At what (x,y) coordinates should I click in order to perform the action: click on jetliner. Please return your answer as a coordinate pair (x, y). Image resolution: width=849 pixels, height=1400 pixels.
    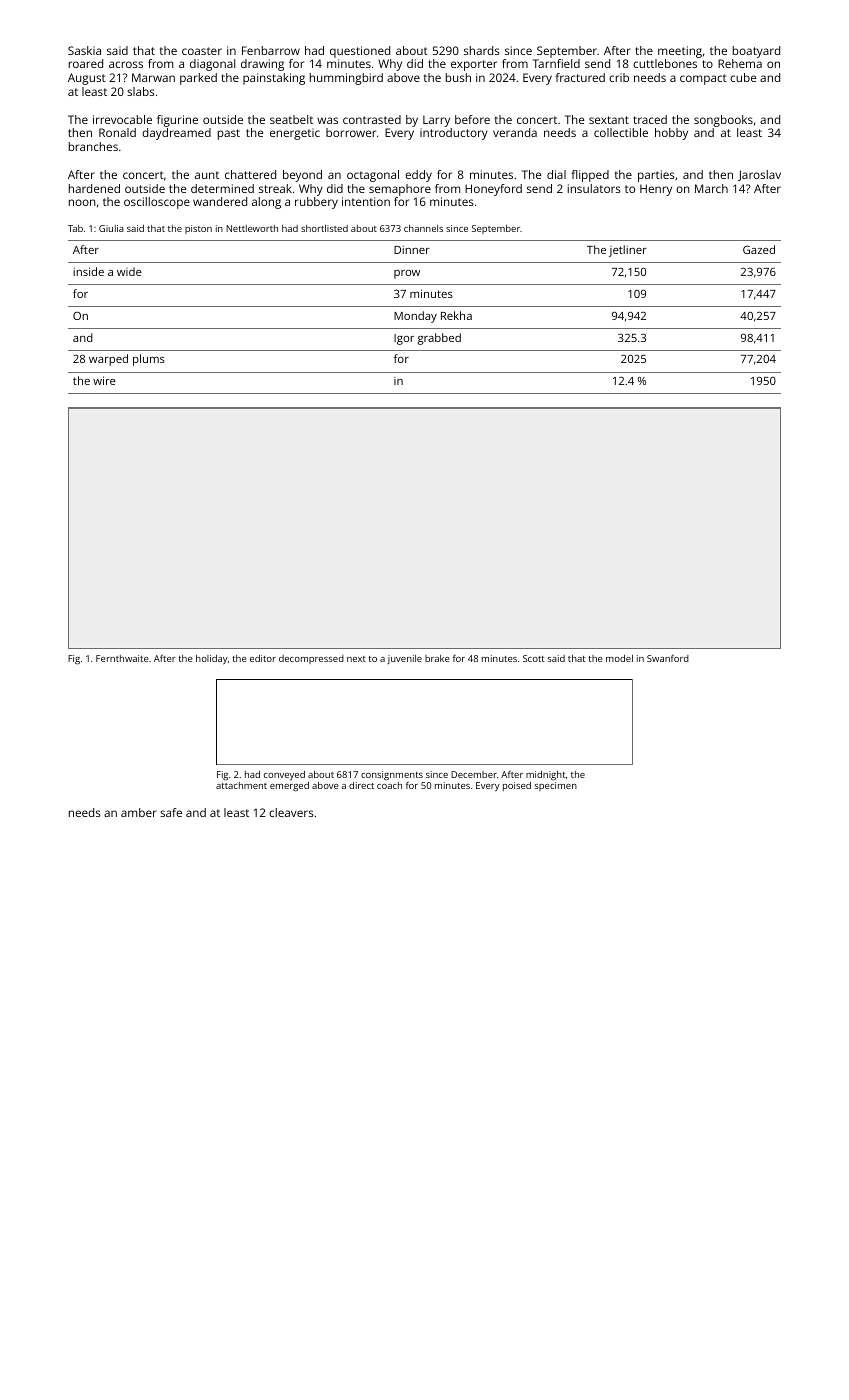
    Looking at the image, I should click on (628, 251).
